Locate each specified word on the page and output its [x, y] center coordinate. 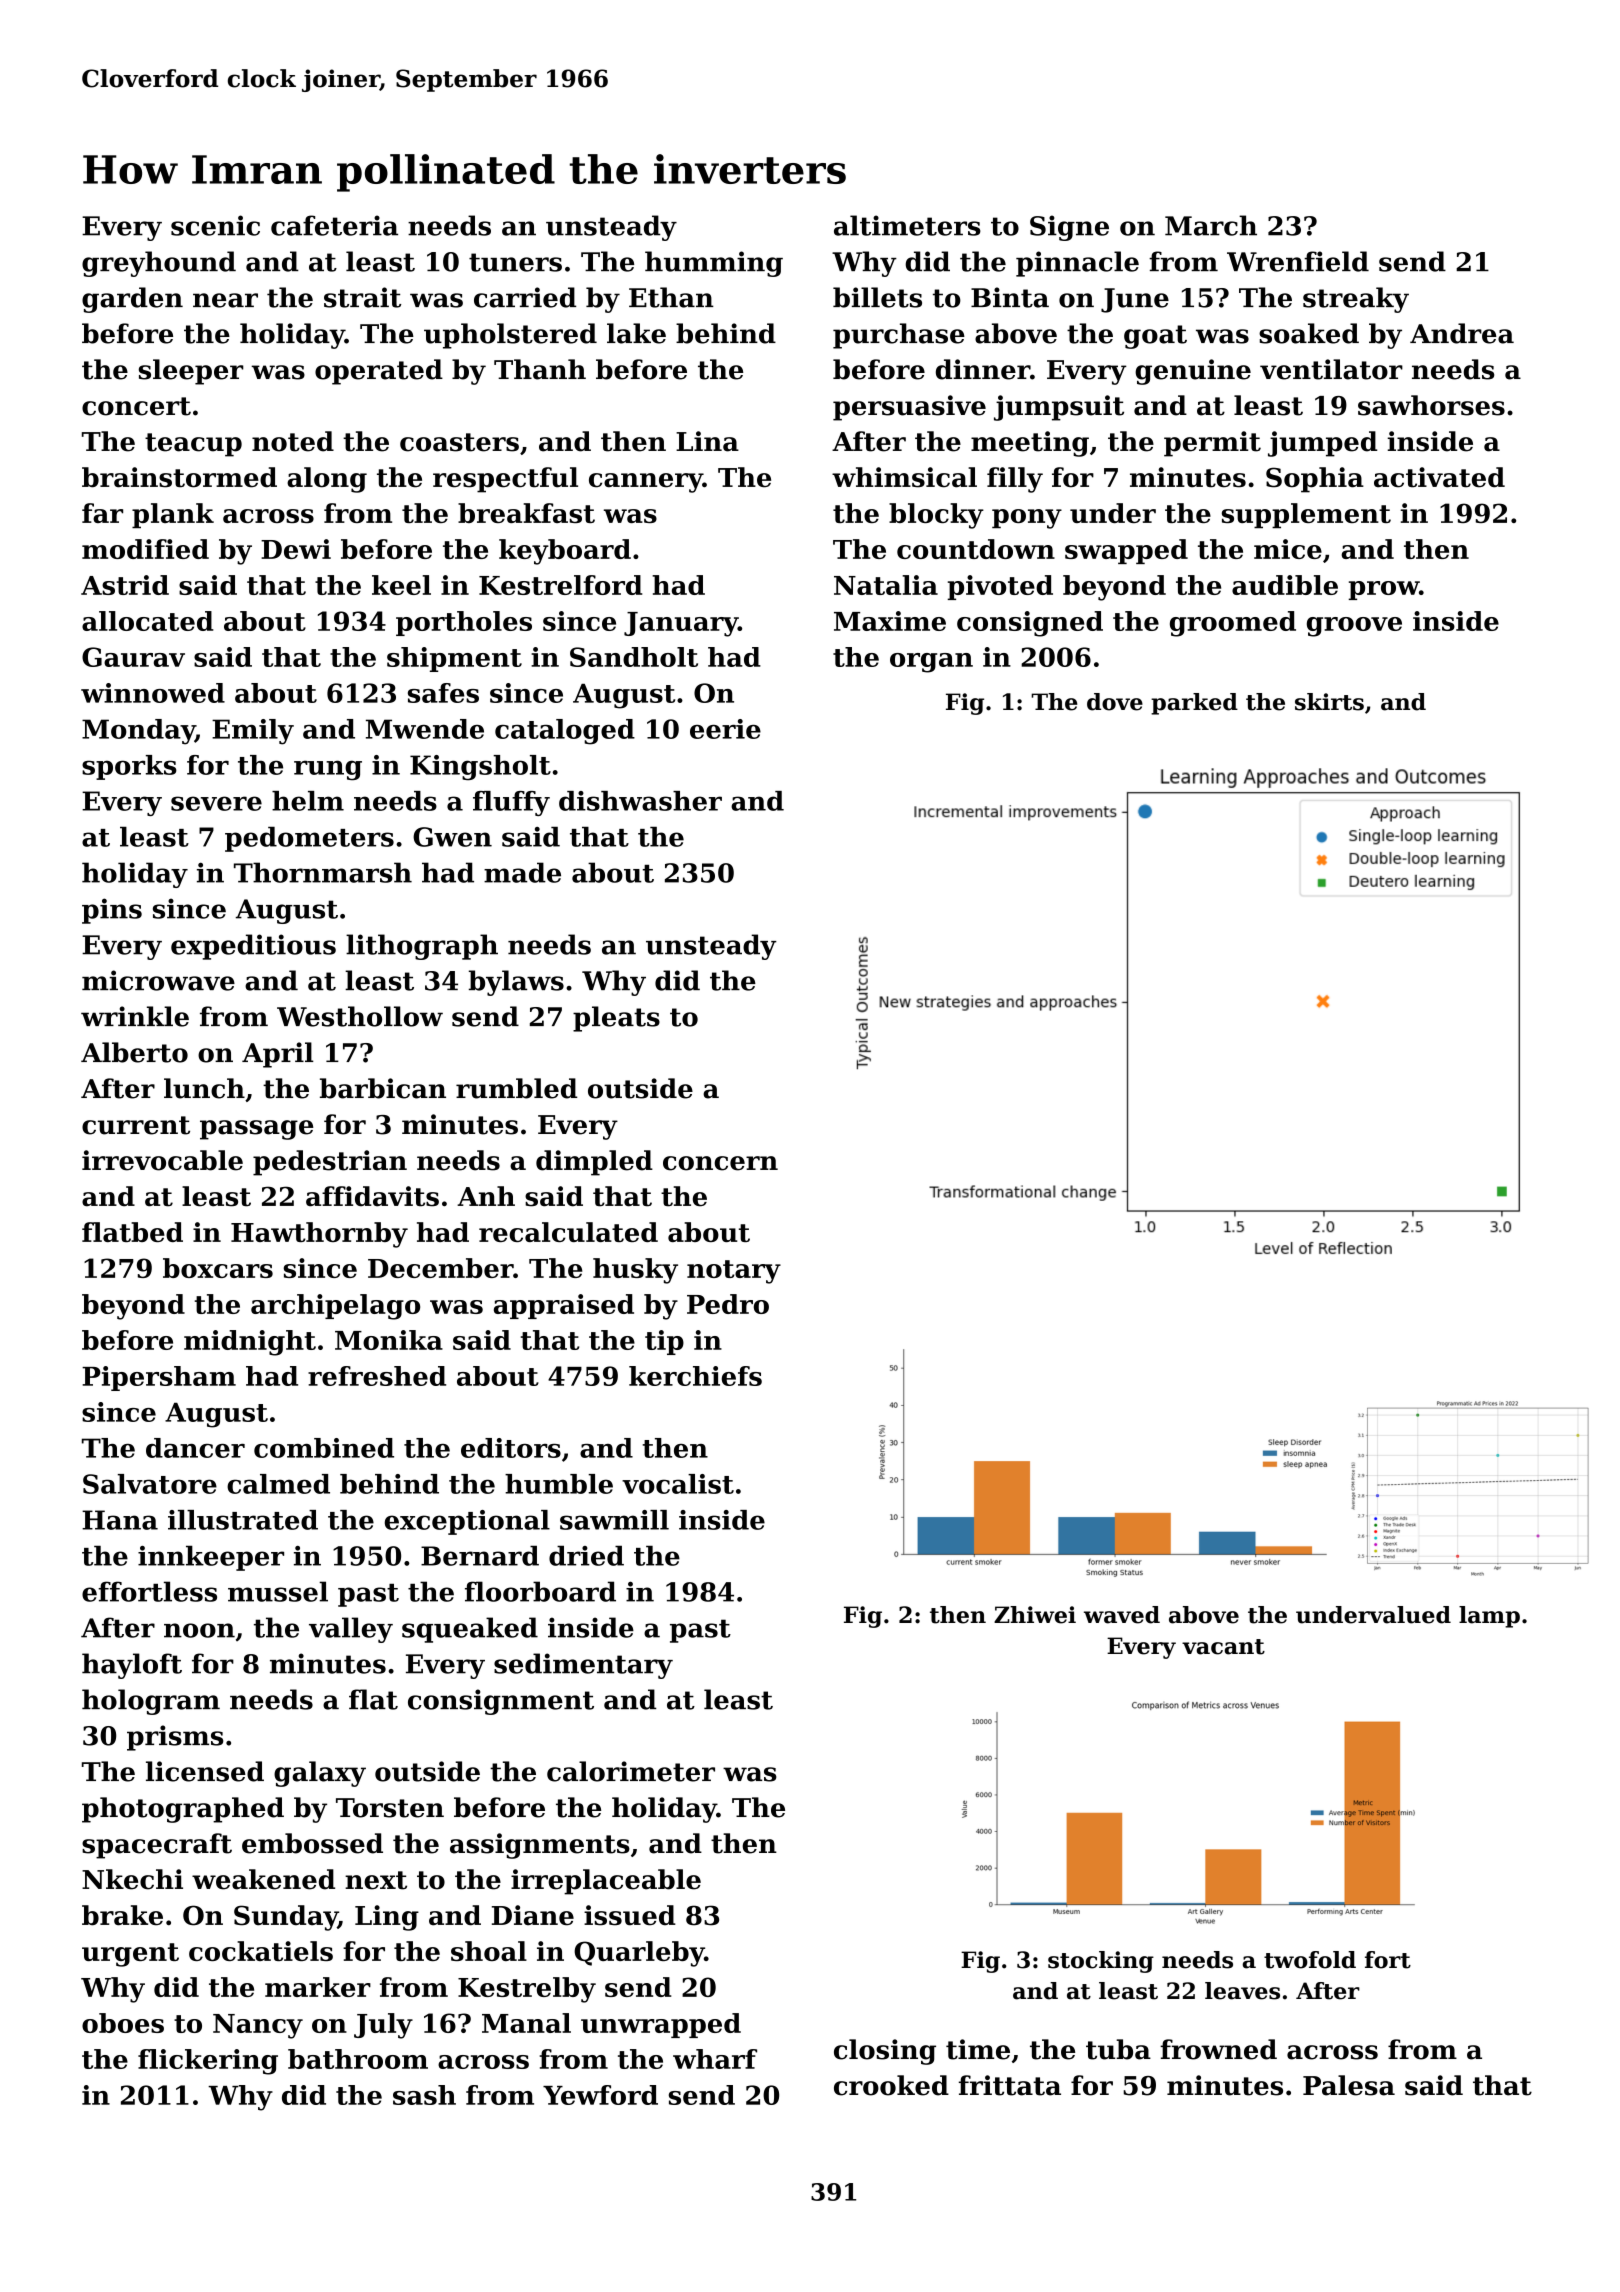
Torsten [390, 1808]
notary [734, 1272]
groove [1354, 627]
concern [720, 1163]
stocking [1101, 1962]
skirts [1329, 702]
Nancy [258, 2026]
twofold [1310, 1960]
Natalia [886, 585]
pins [112, 911]
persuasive [909, 408]
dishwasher [640, 801]
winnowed [153, 693]
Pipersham [159, 1378]
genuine [1193, 372]
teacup [193, 445]
